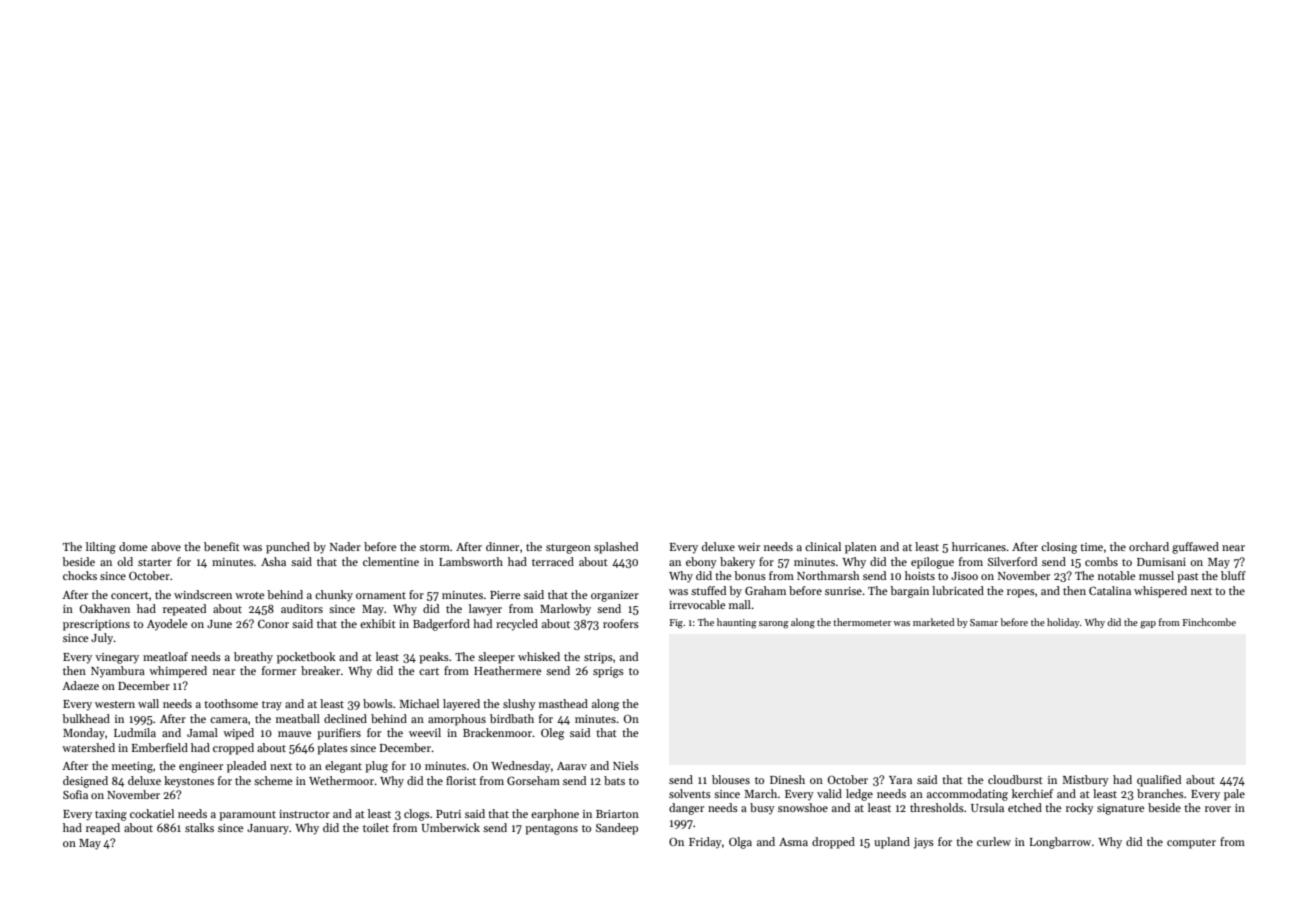 Image resolution: width=1308 pixels, height=924 pixels. I want to click on qualified, so click(1159, 781).
